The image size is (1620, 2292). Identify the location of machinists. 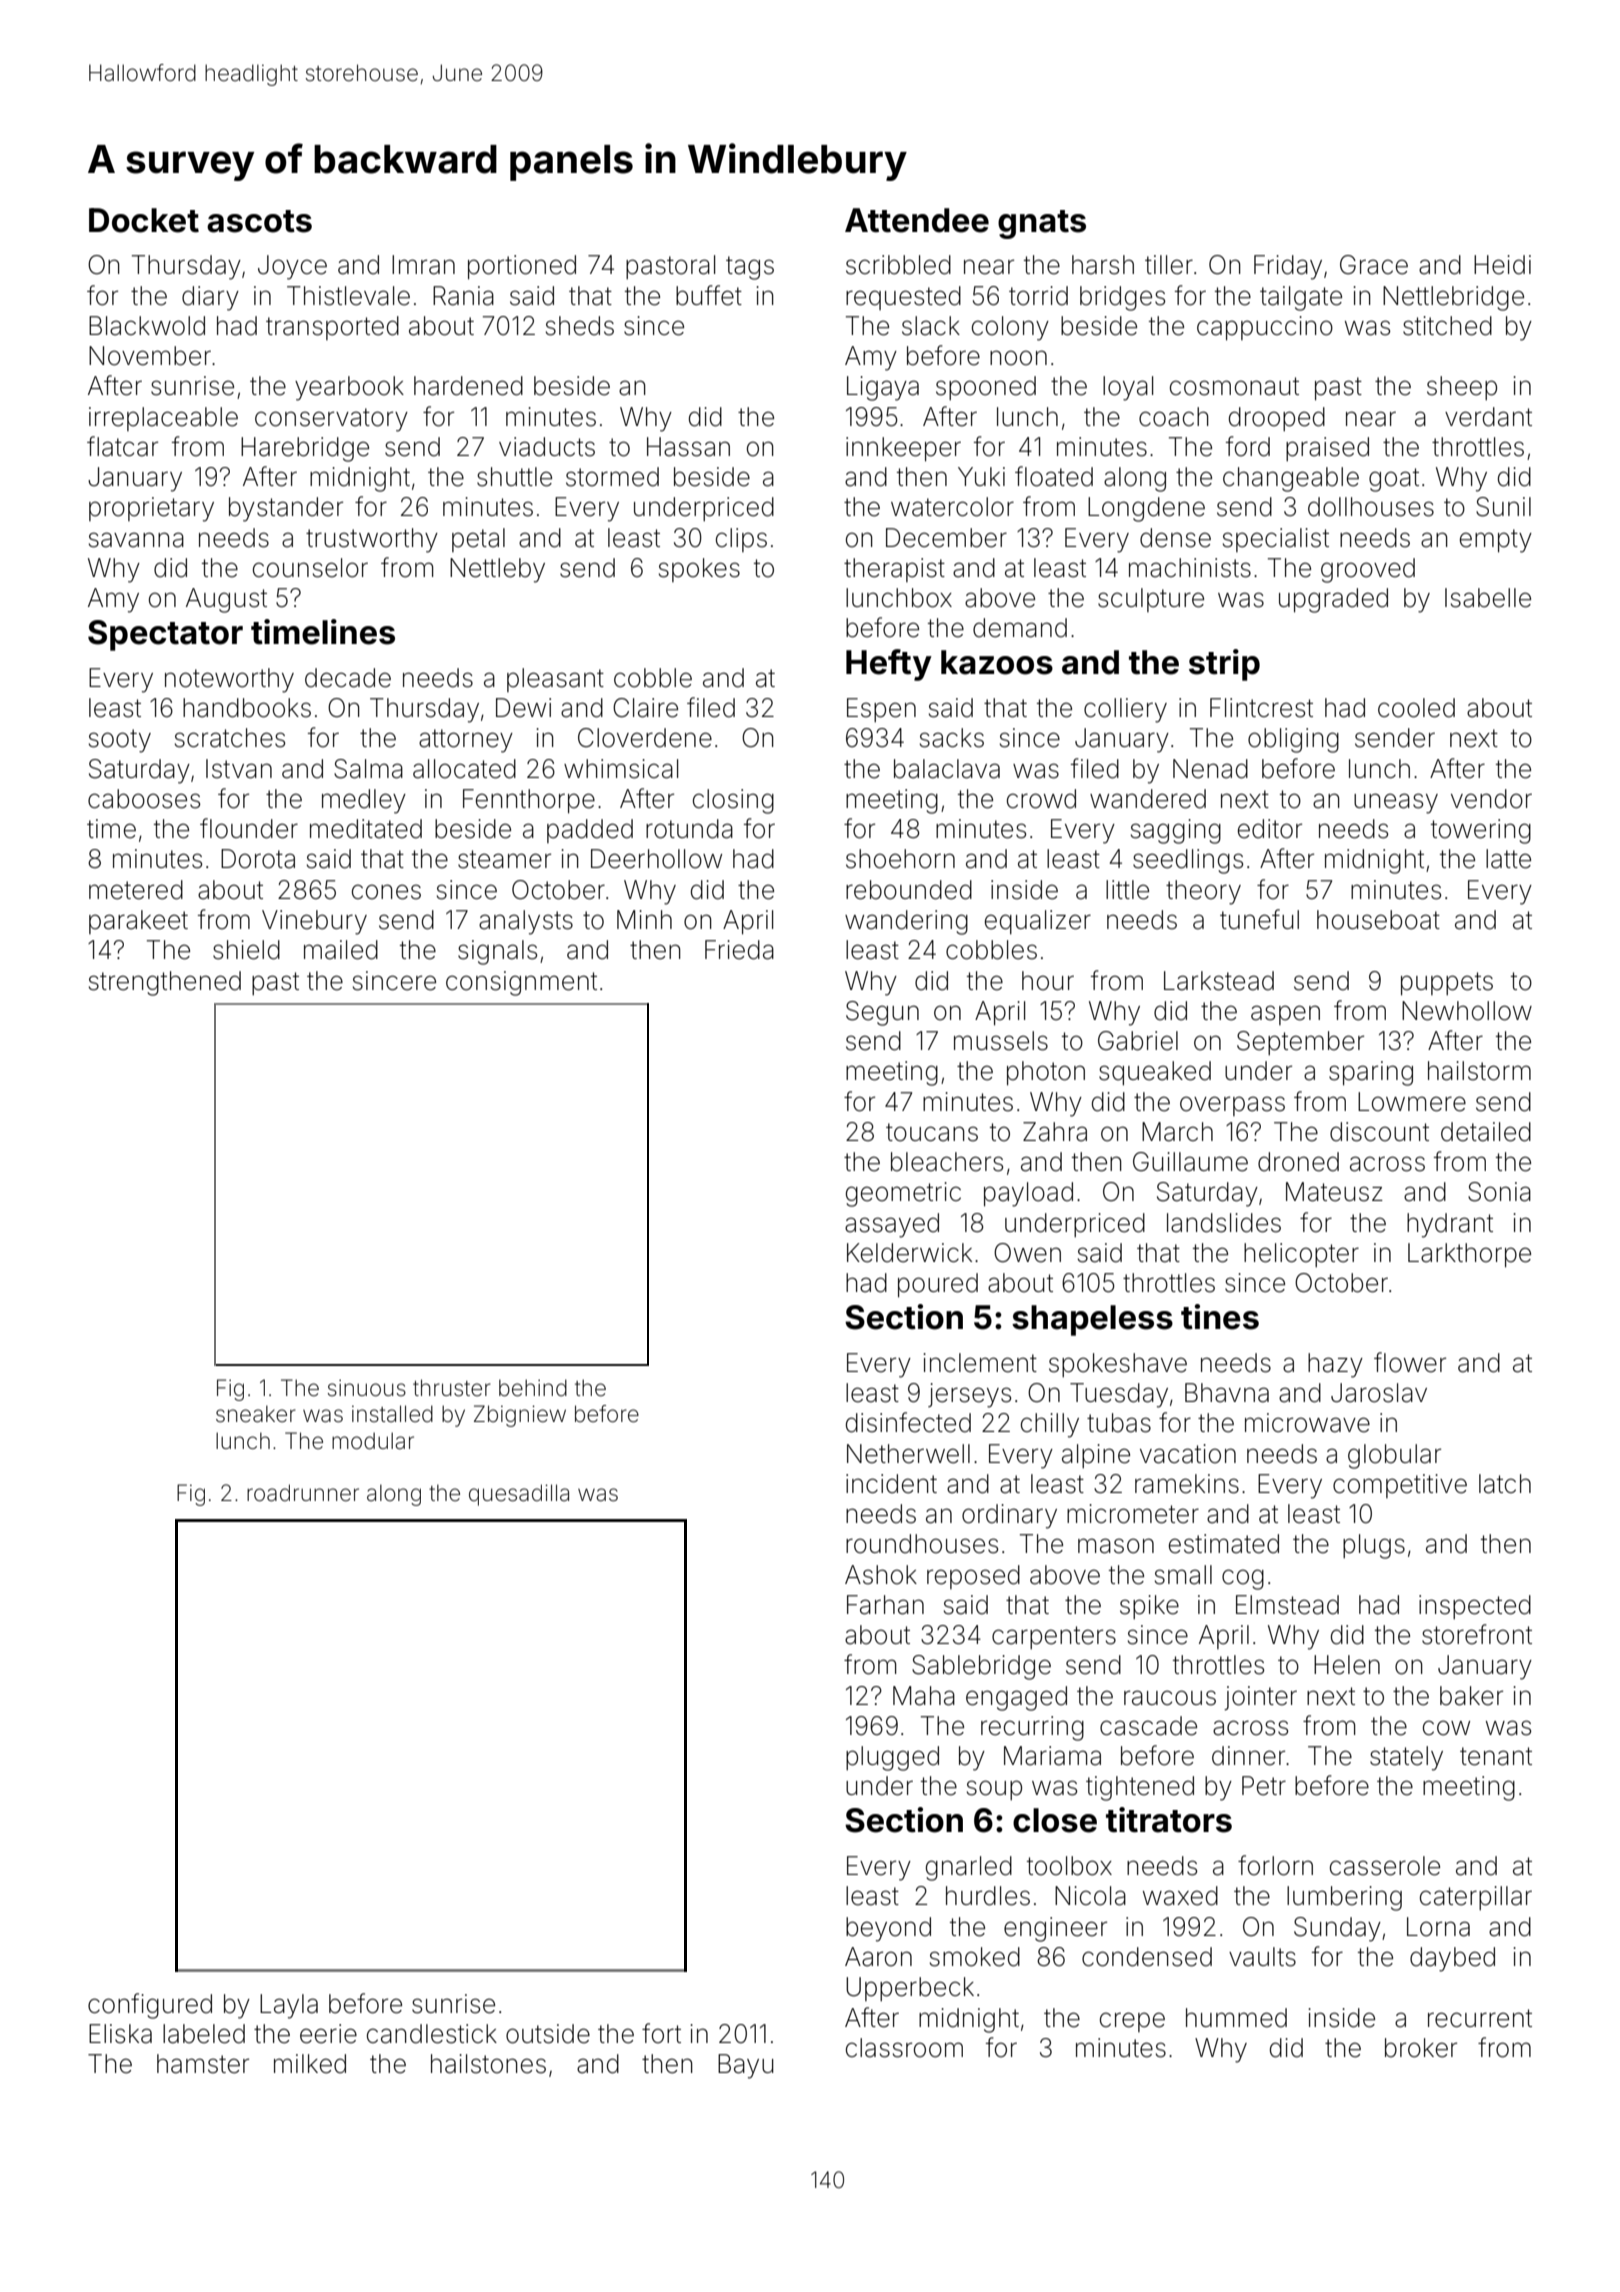
(1190, 568).
